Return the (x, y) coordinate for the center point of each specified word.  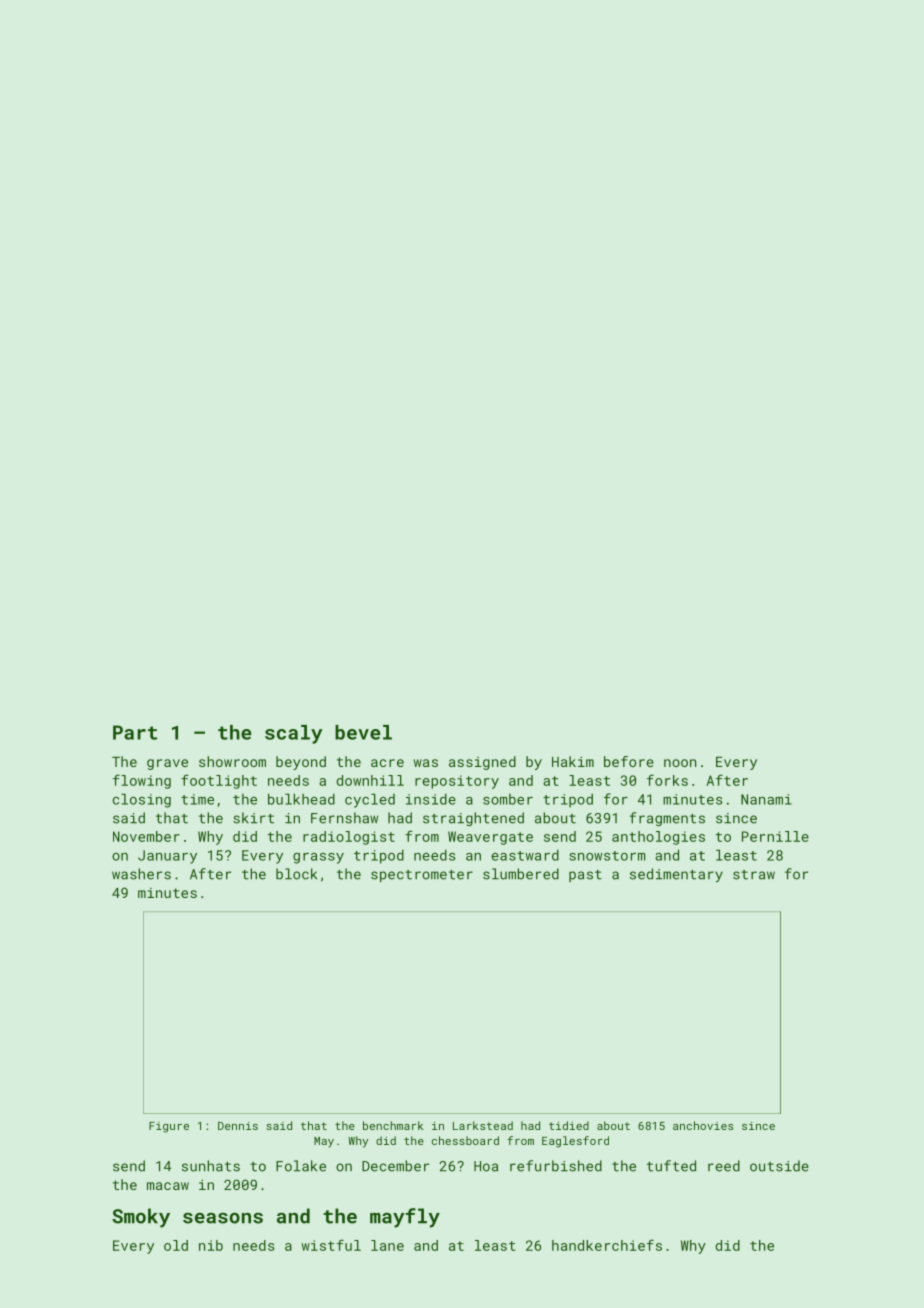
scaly (293, 734)
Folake (301, 1166)
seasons (223, 1218)
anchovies (703, 1125)
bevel (363, 732)
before (629, 761)
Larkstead (483, 1125)
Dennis (238, 1126)
